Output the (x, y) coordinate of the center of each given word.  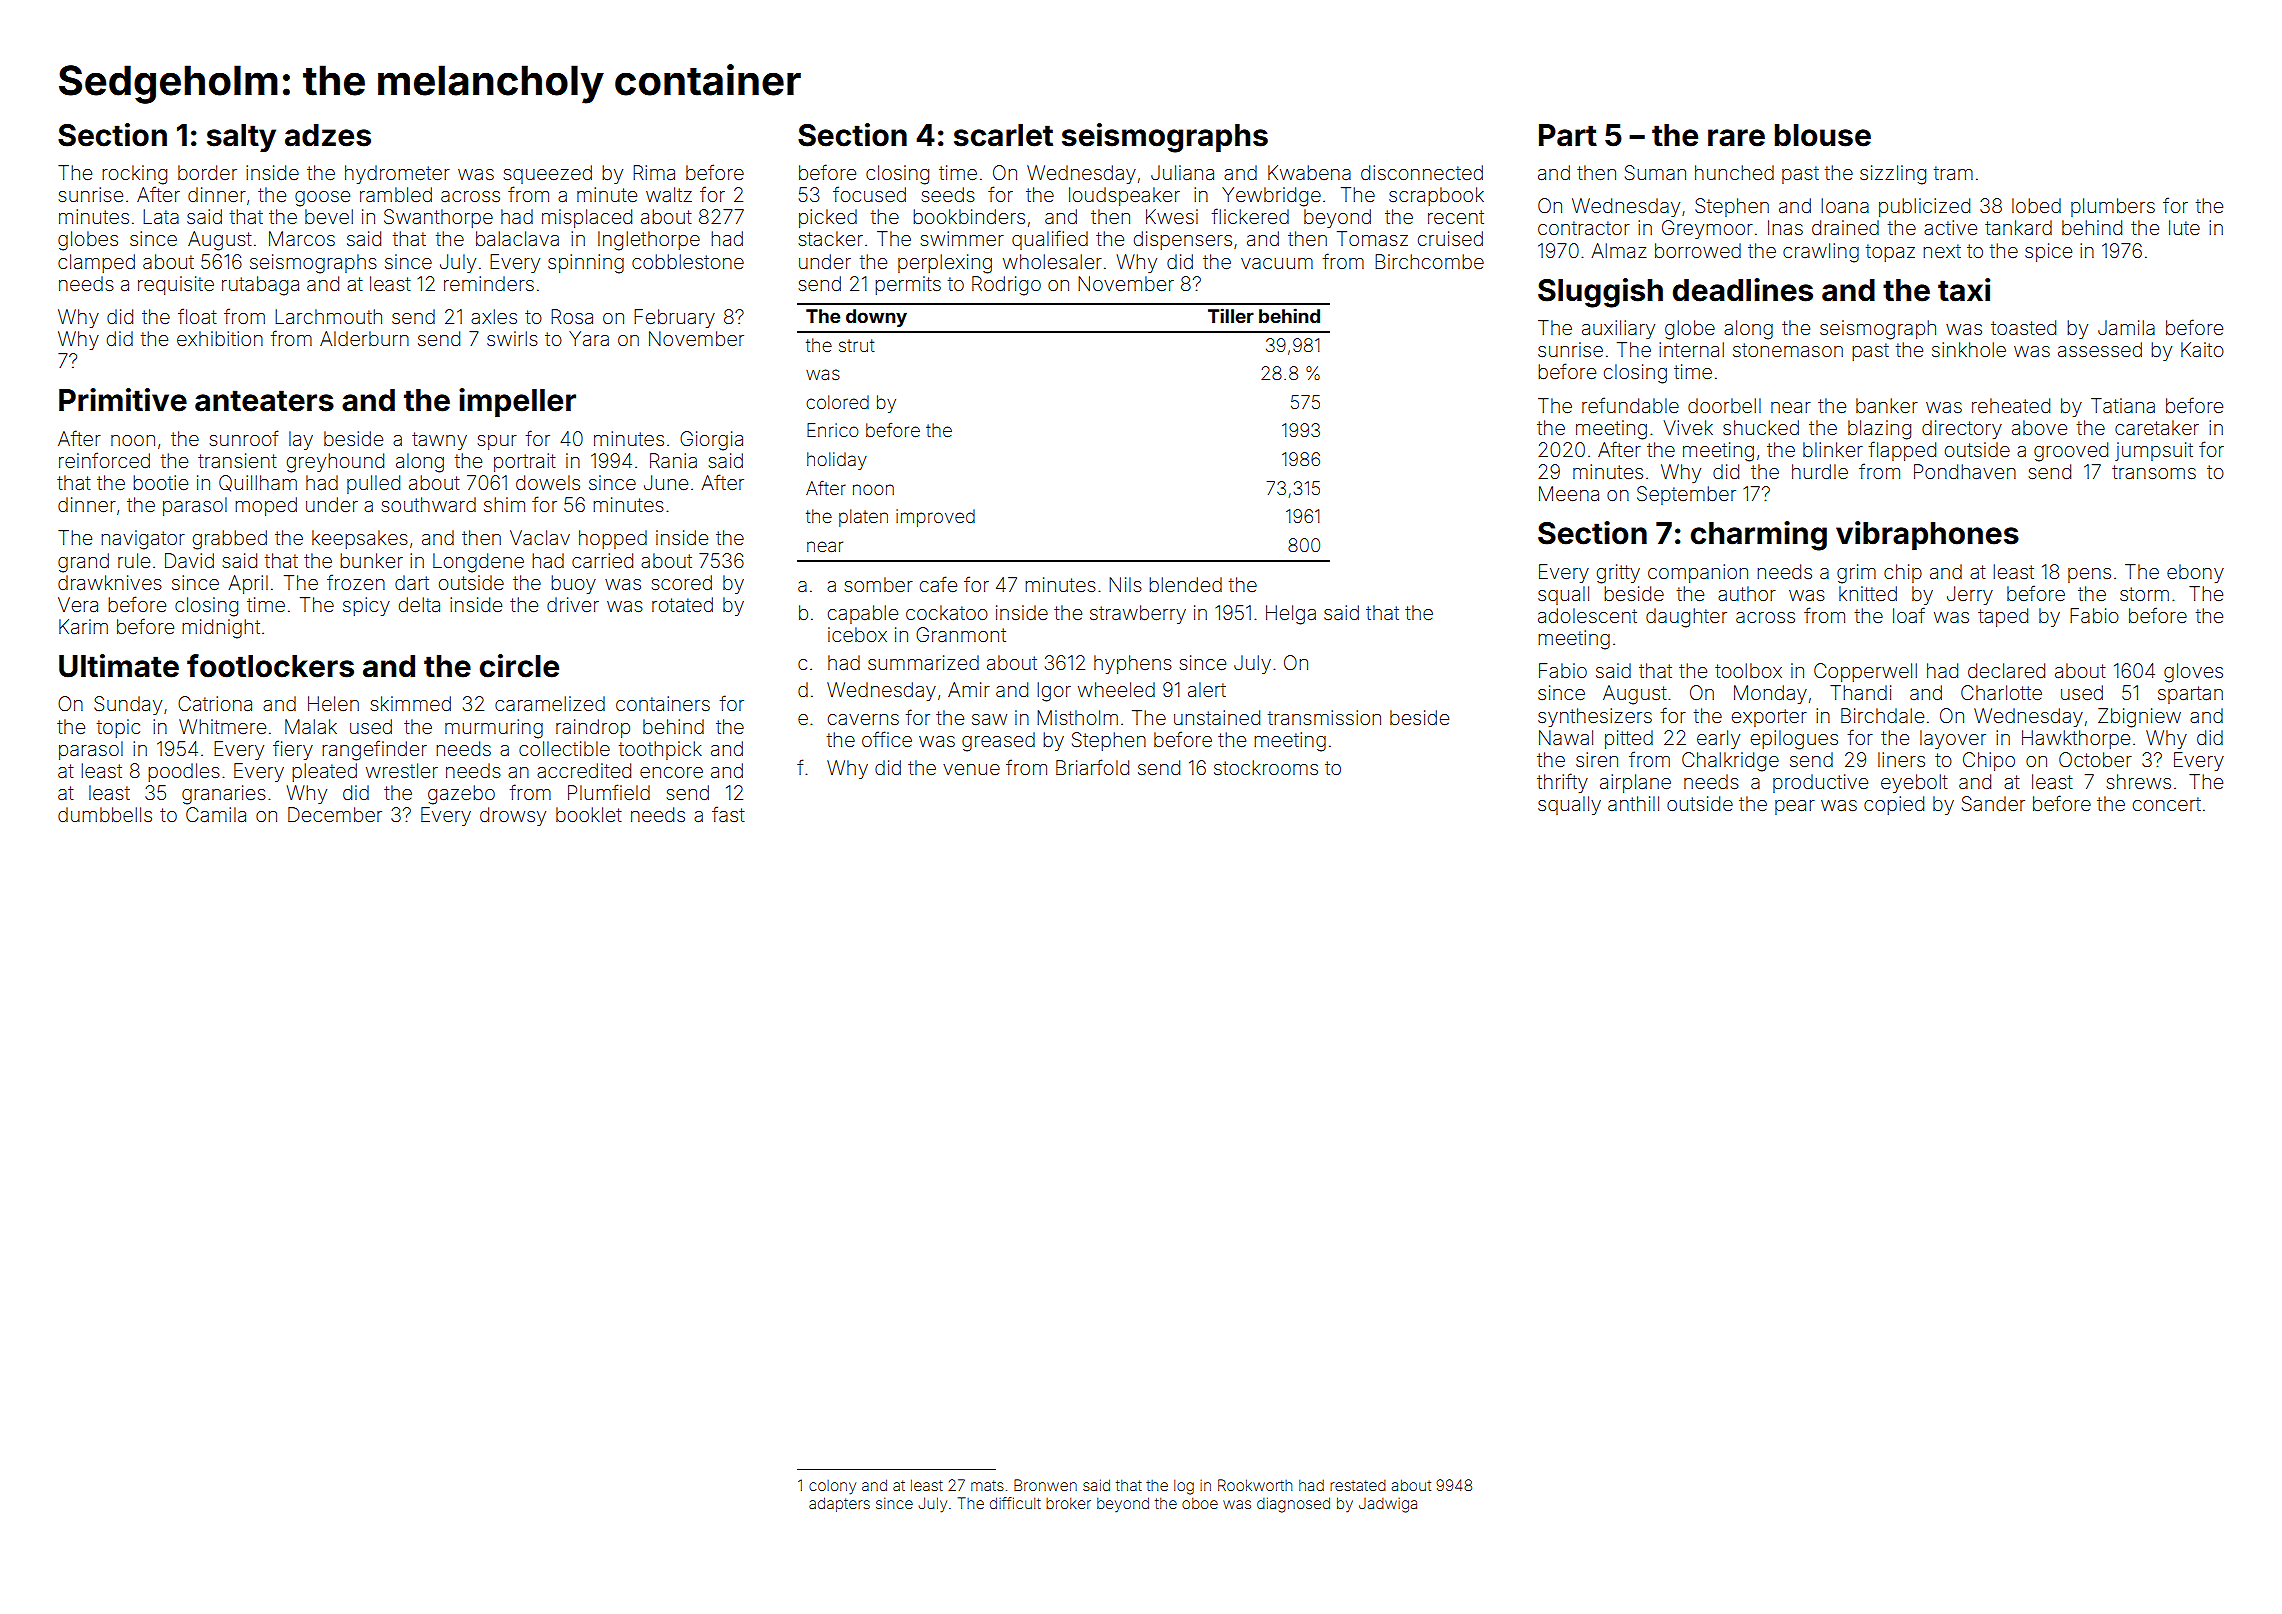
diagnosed (1293, 1505)
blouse (1823, 135)
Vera (78, 604)
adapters (839, 1504)
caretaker (2157, 427)
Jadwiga (1388, 1505)
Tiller (1231, 315)
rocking (134, 175)
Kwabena (1309, 172)
